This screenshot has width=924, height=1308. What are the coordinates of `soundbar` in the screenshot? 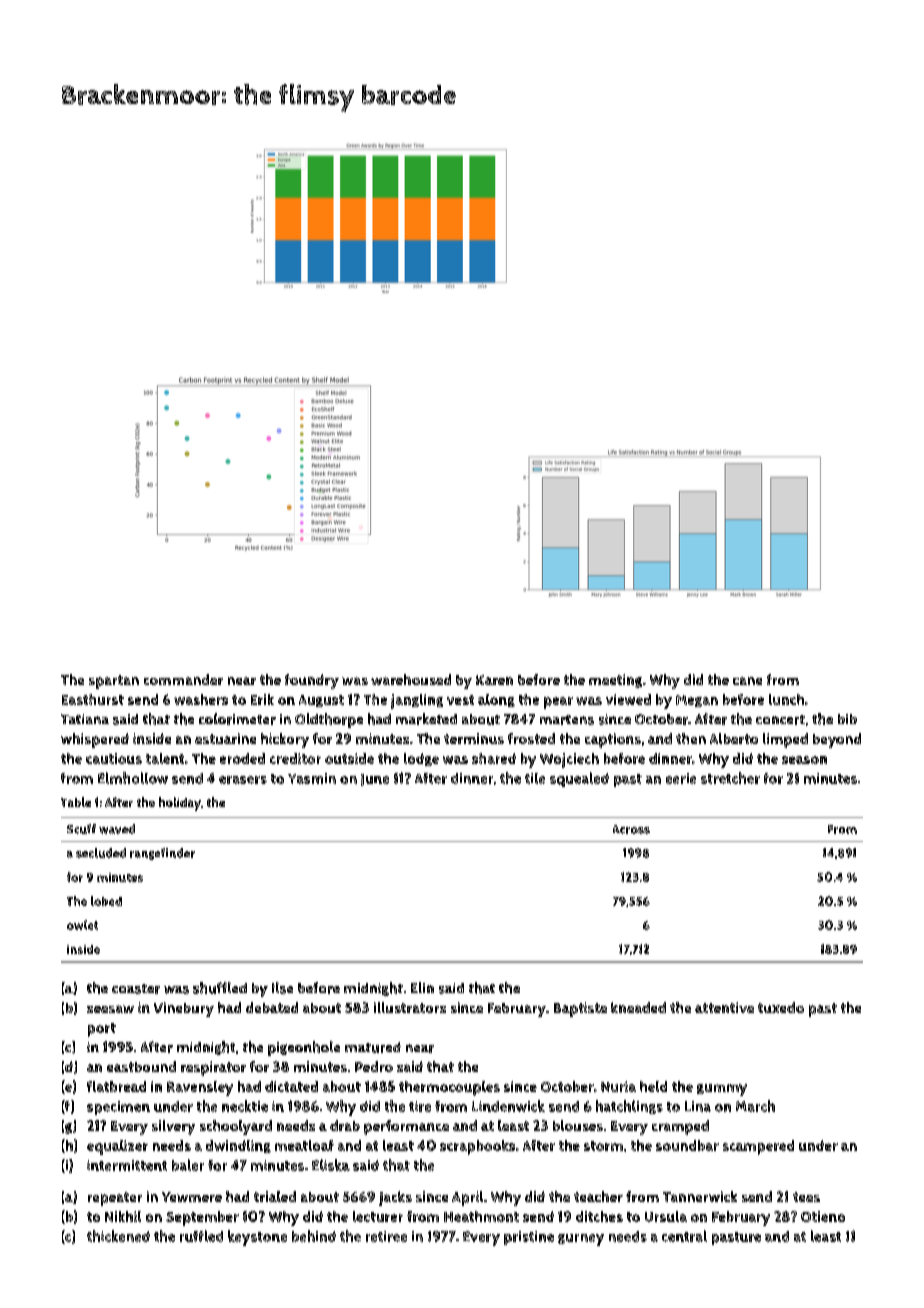 It's located at (687, 1145).
